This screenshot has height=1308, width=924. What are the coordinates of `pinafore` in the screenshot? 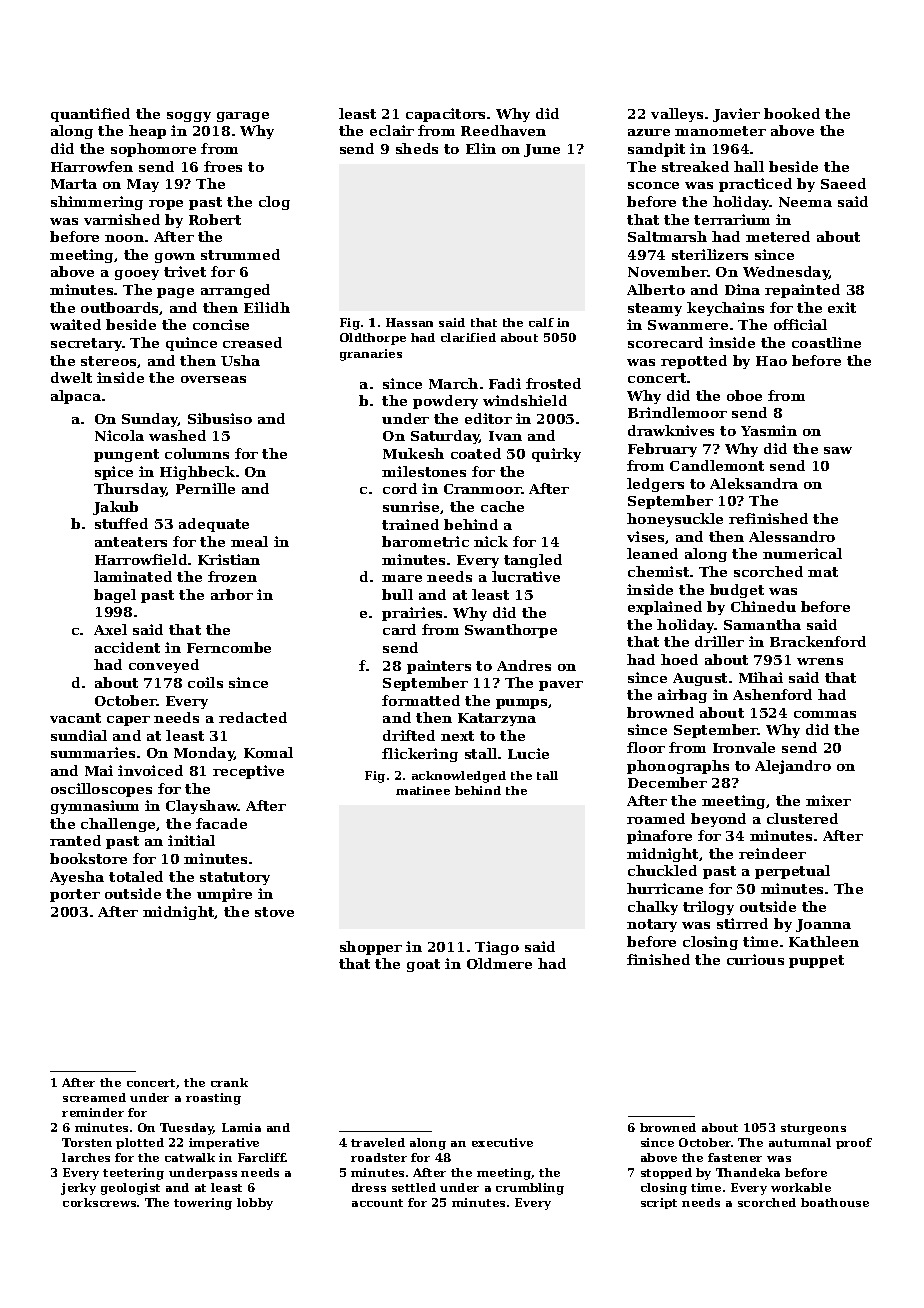 It's located at (659, 837).
